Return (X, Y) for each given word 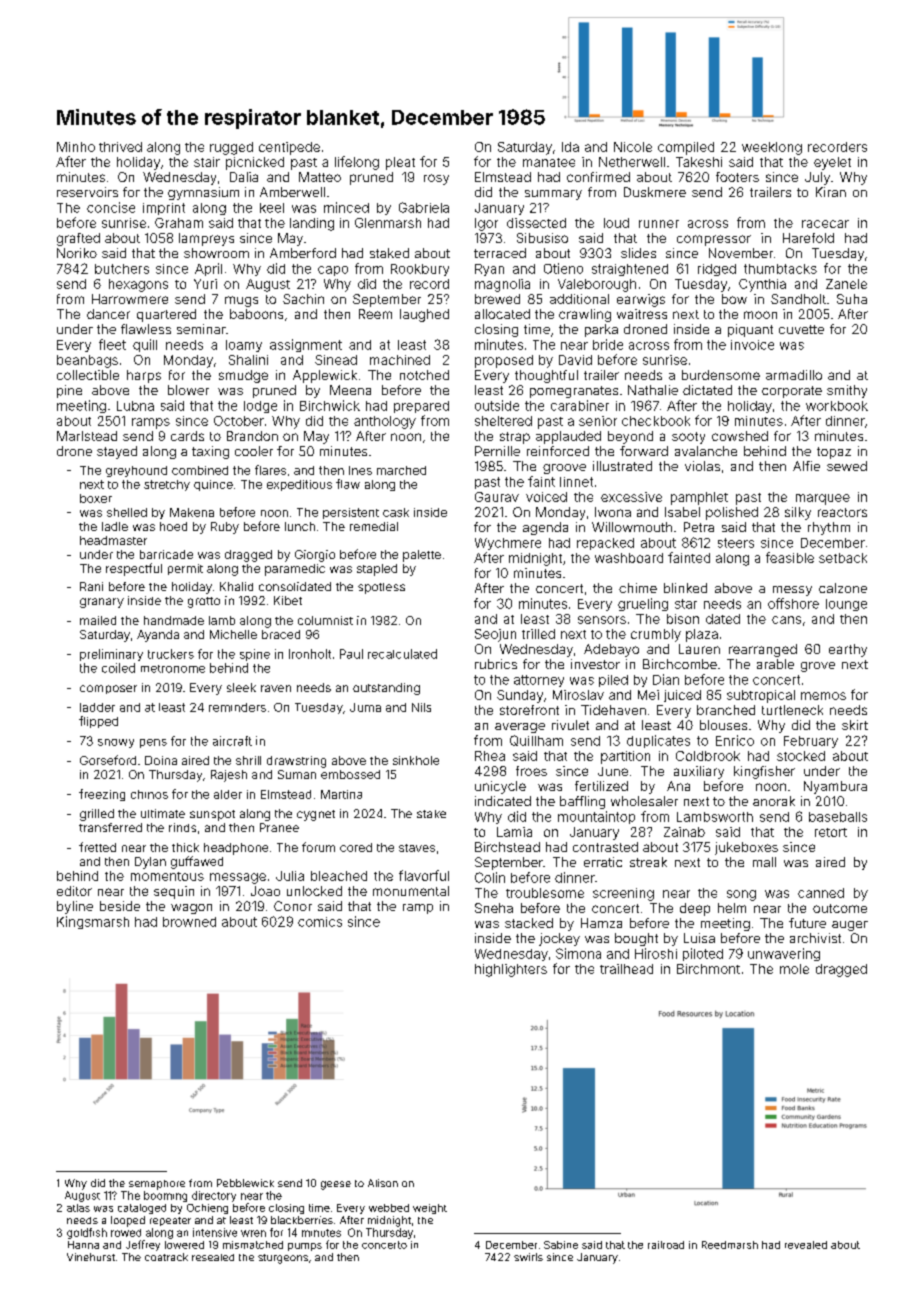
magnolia (502, 285)
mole (794, 969)
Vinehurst (91, 1257)
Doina (161, 760)
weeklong (772, 148)
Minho (76, 147)
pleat (400, 163)
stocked (801, 756)
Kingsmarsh (93, 922)
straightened (630, 270)
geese (336, 1185)
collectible (88, 375)
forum (318, 847)
